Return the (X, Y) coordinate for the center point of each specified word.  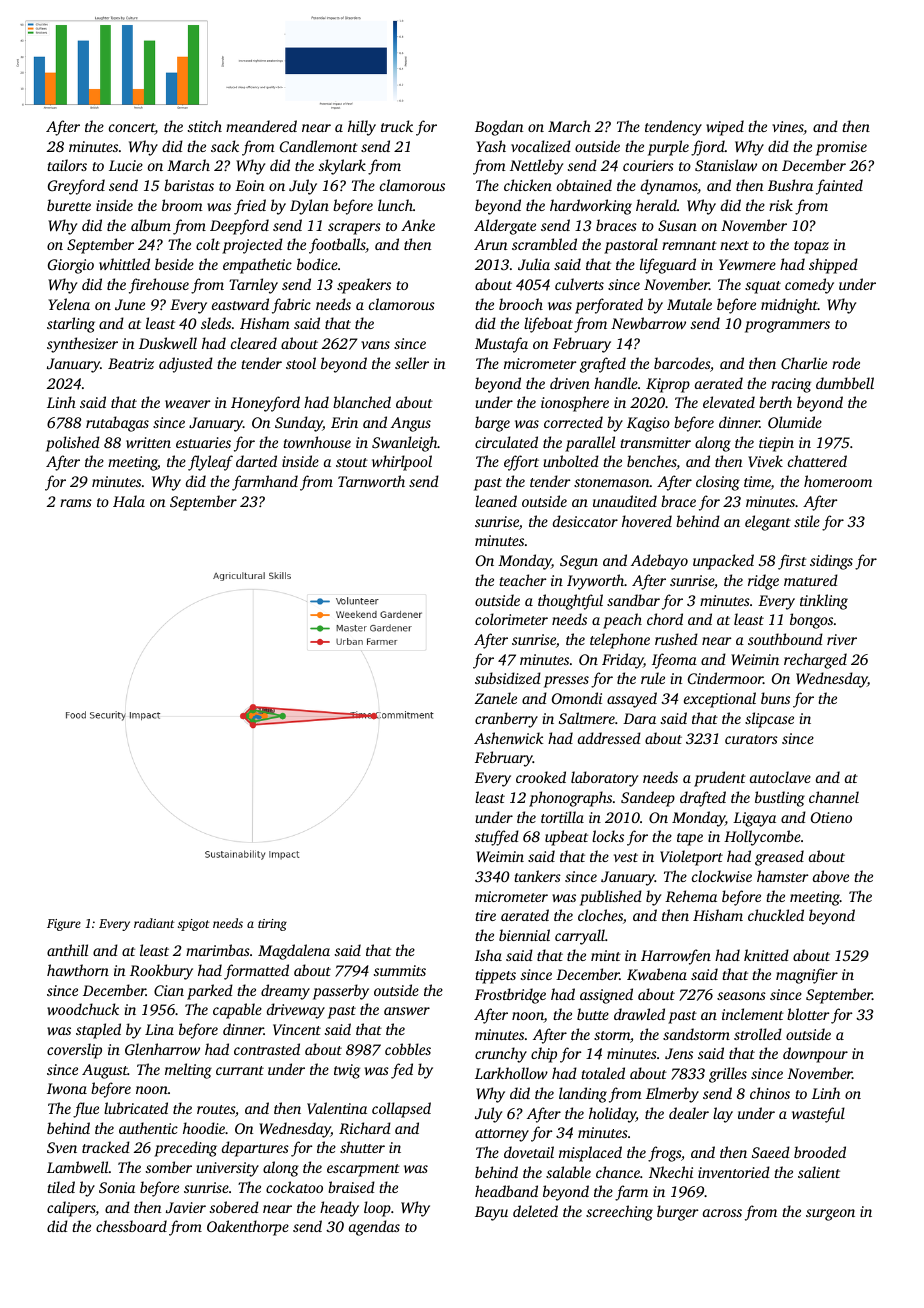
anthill (67, 950)
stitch (205, 126)
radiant (154, 923)
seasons (741, 996)
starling (71, 325)
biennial (524, 935)
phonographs (570, 799)
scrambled (544, 244)
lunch (395, 205)
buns (775, 698)
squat (763, 287)
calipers (71, 1209)
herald (656, 205)
